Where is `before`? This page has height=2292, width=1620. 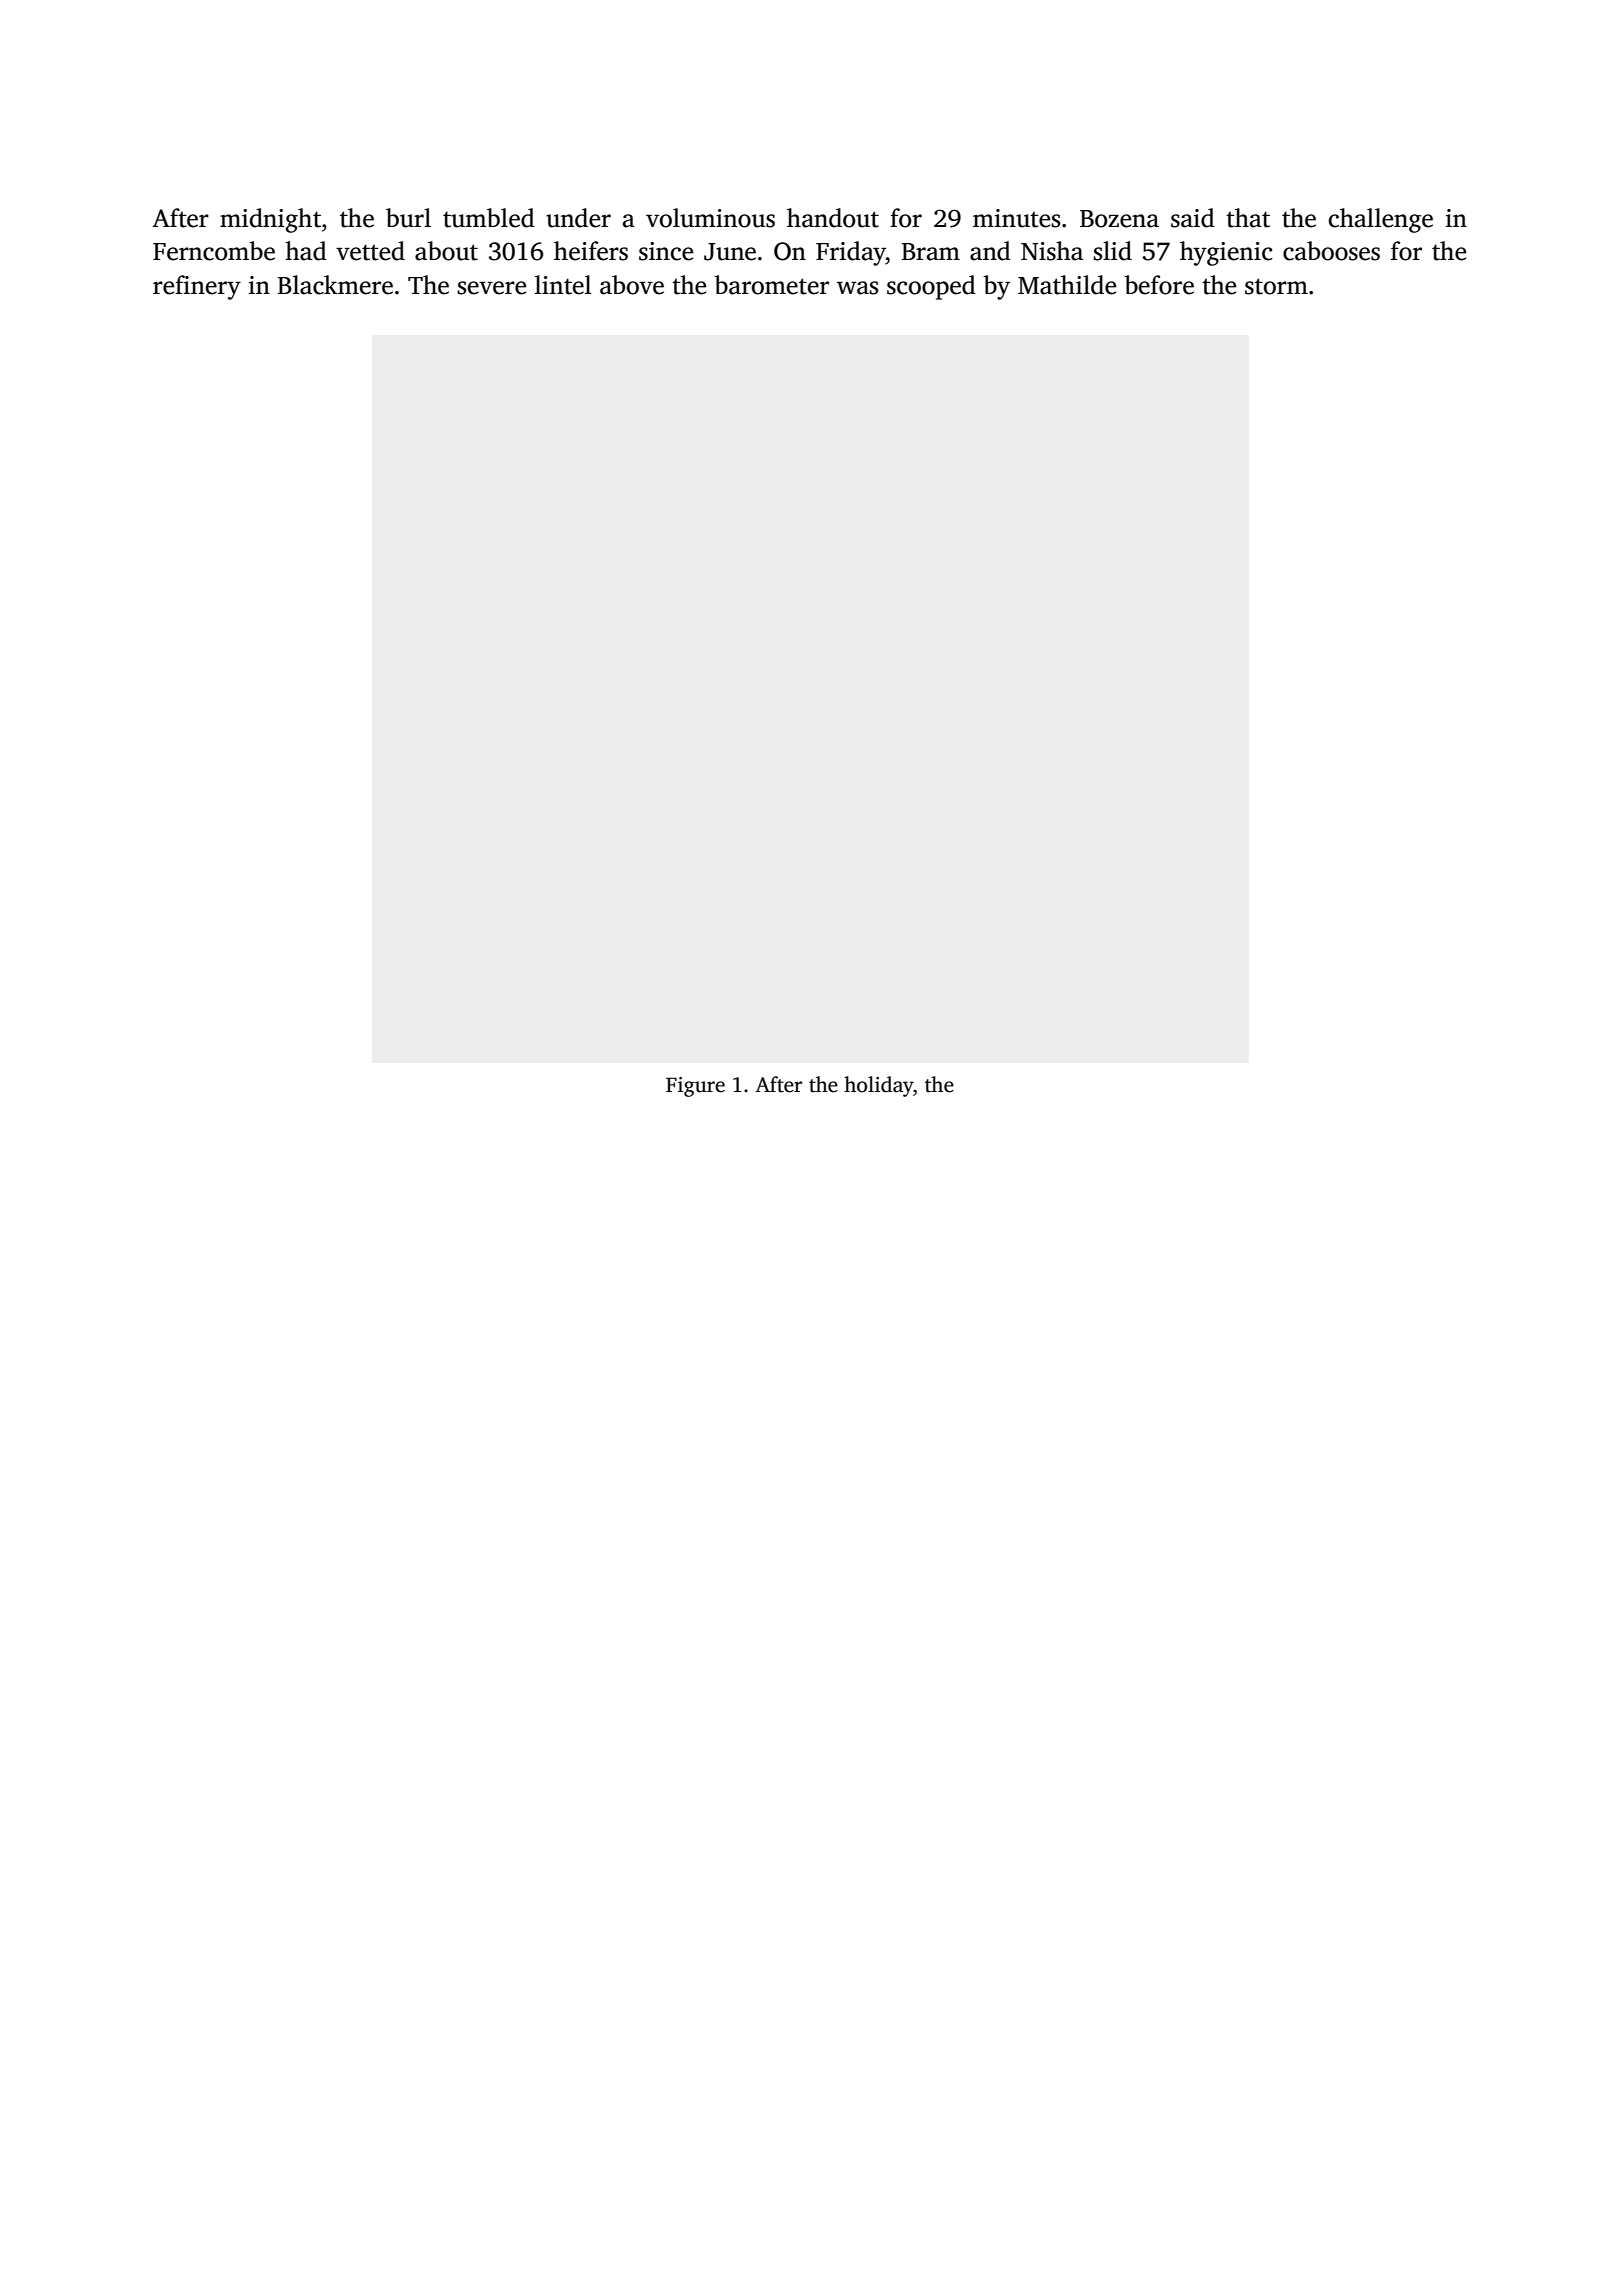
before is located at coordinates (1159, 285).
